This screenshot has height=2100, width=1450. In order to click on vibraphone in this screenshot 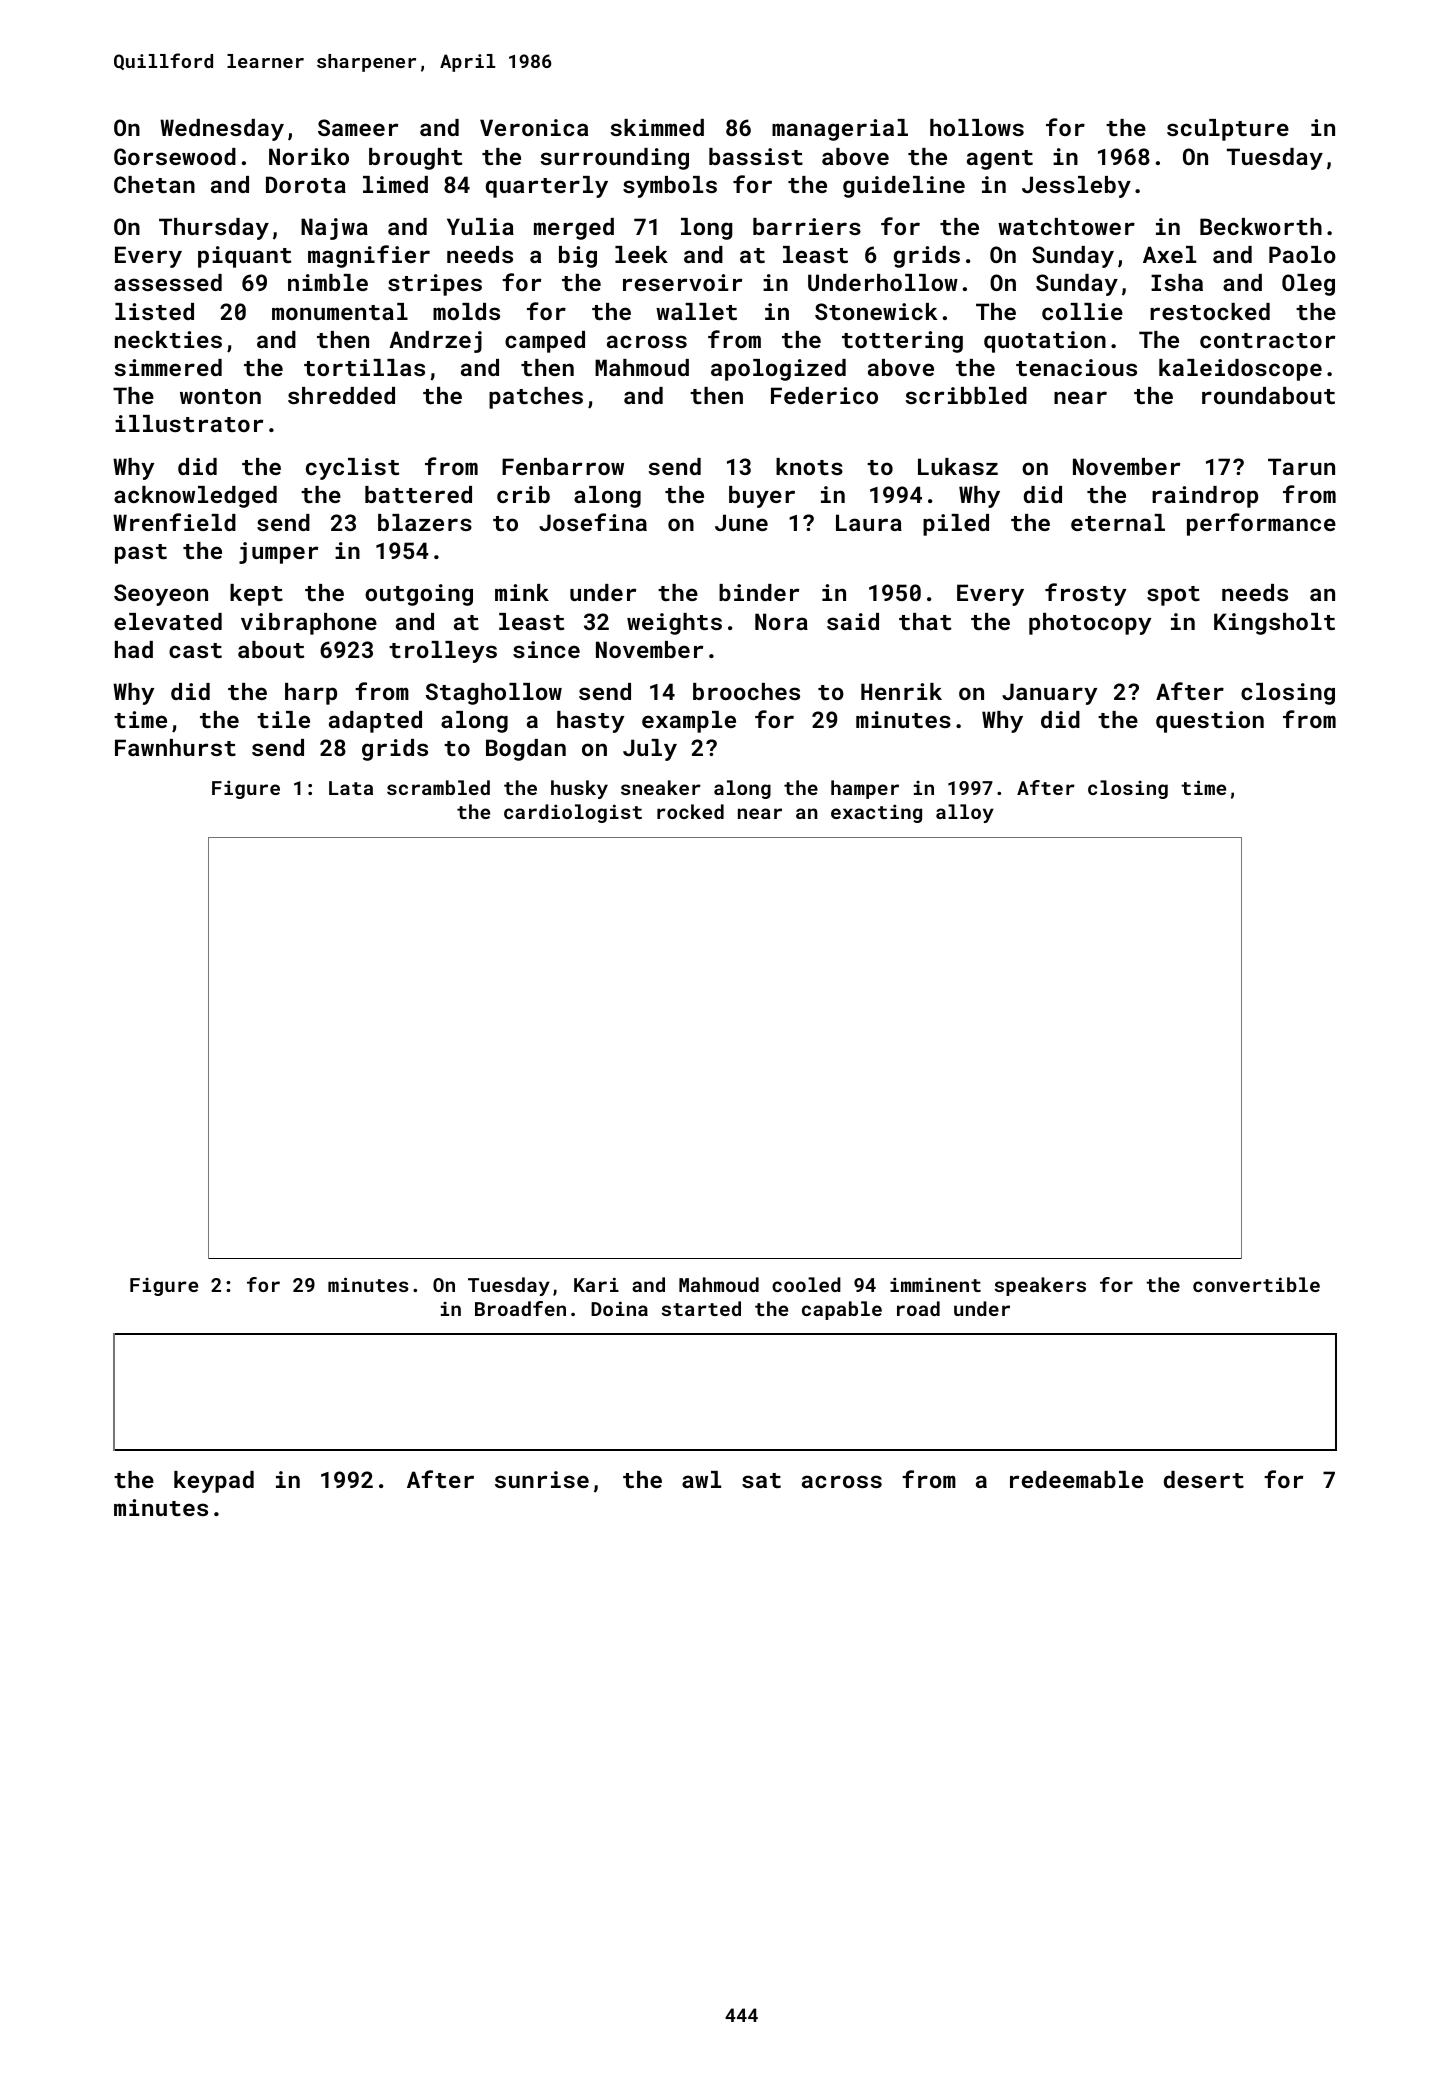, I will do `click(309, 624)`.
